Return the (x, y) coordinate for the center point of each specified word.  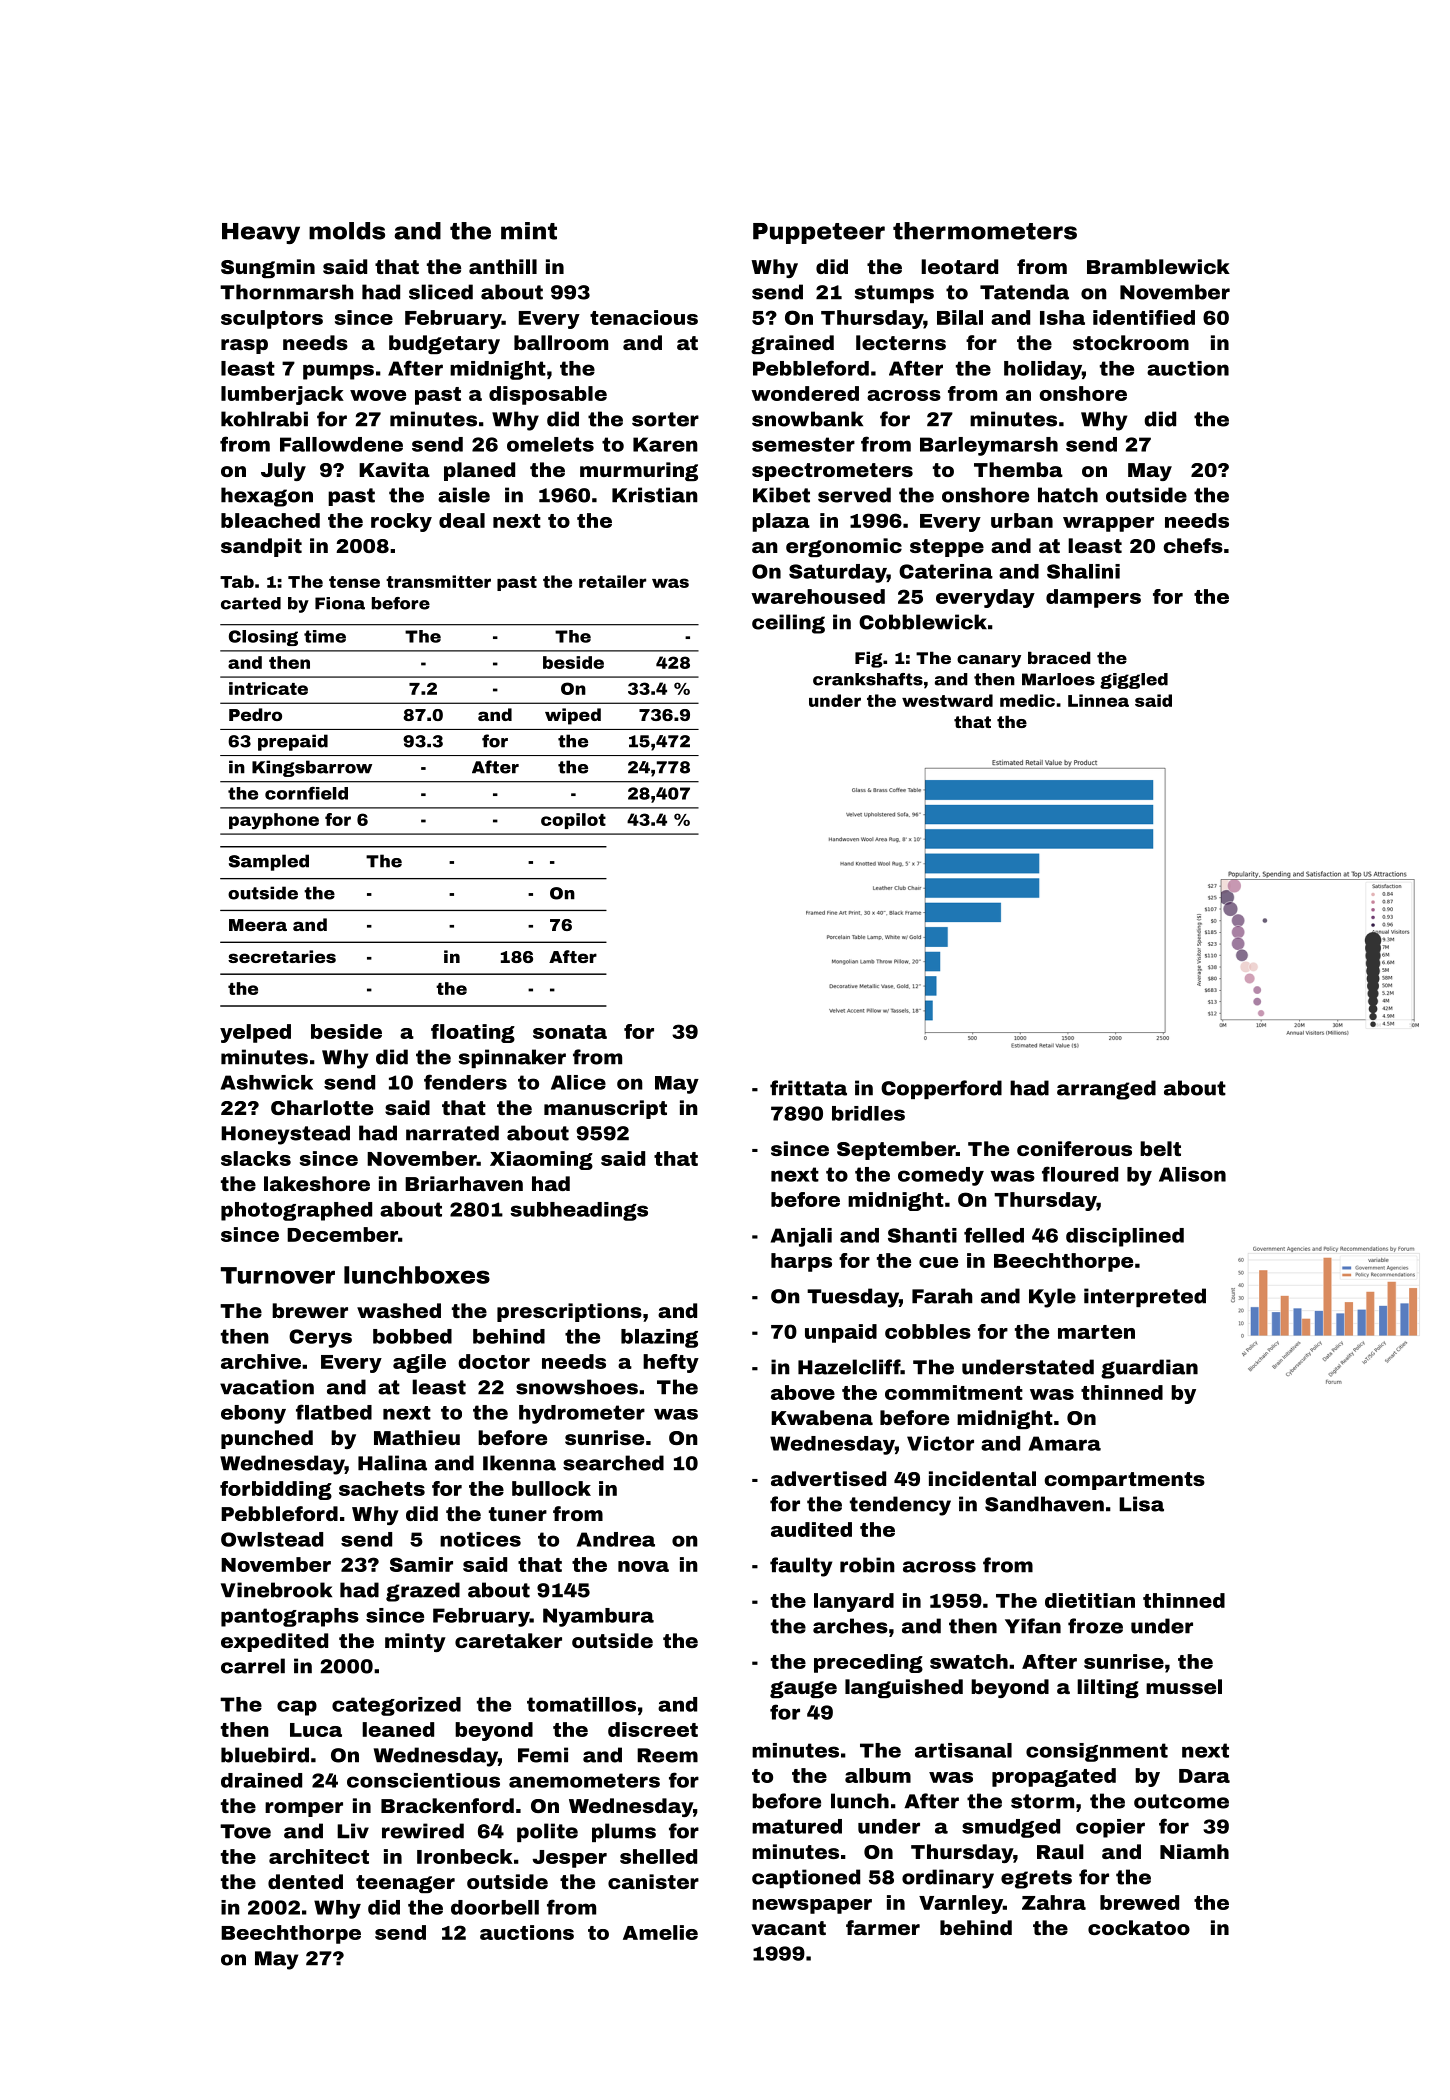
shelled (658, 1856)
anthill (503, 266)
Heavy (261, 233)
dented (305, 1881)
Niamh (1194, 1851)
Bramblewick (1158, 266)
